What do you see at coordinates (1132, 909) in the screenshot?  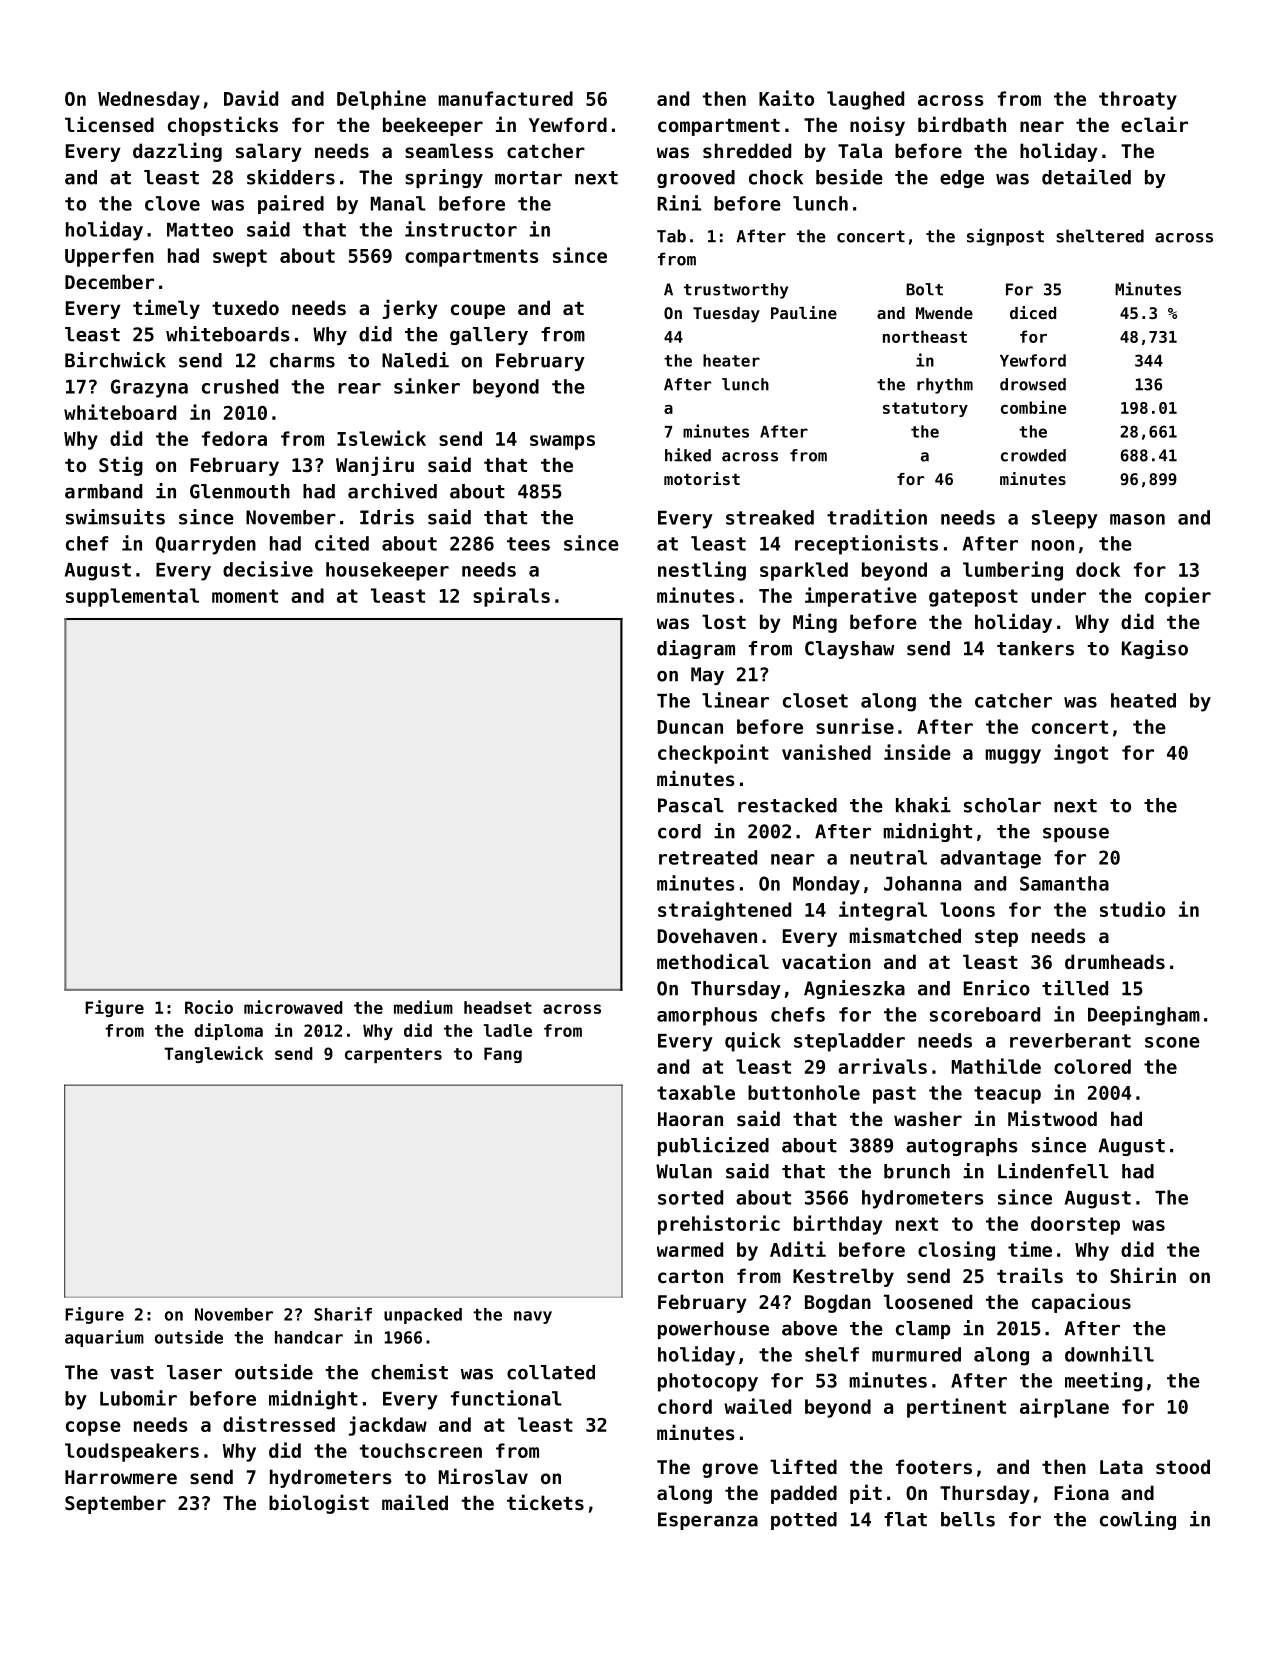 I see `studio` at bounding box center [1132, 909].
